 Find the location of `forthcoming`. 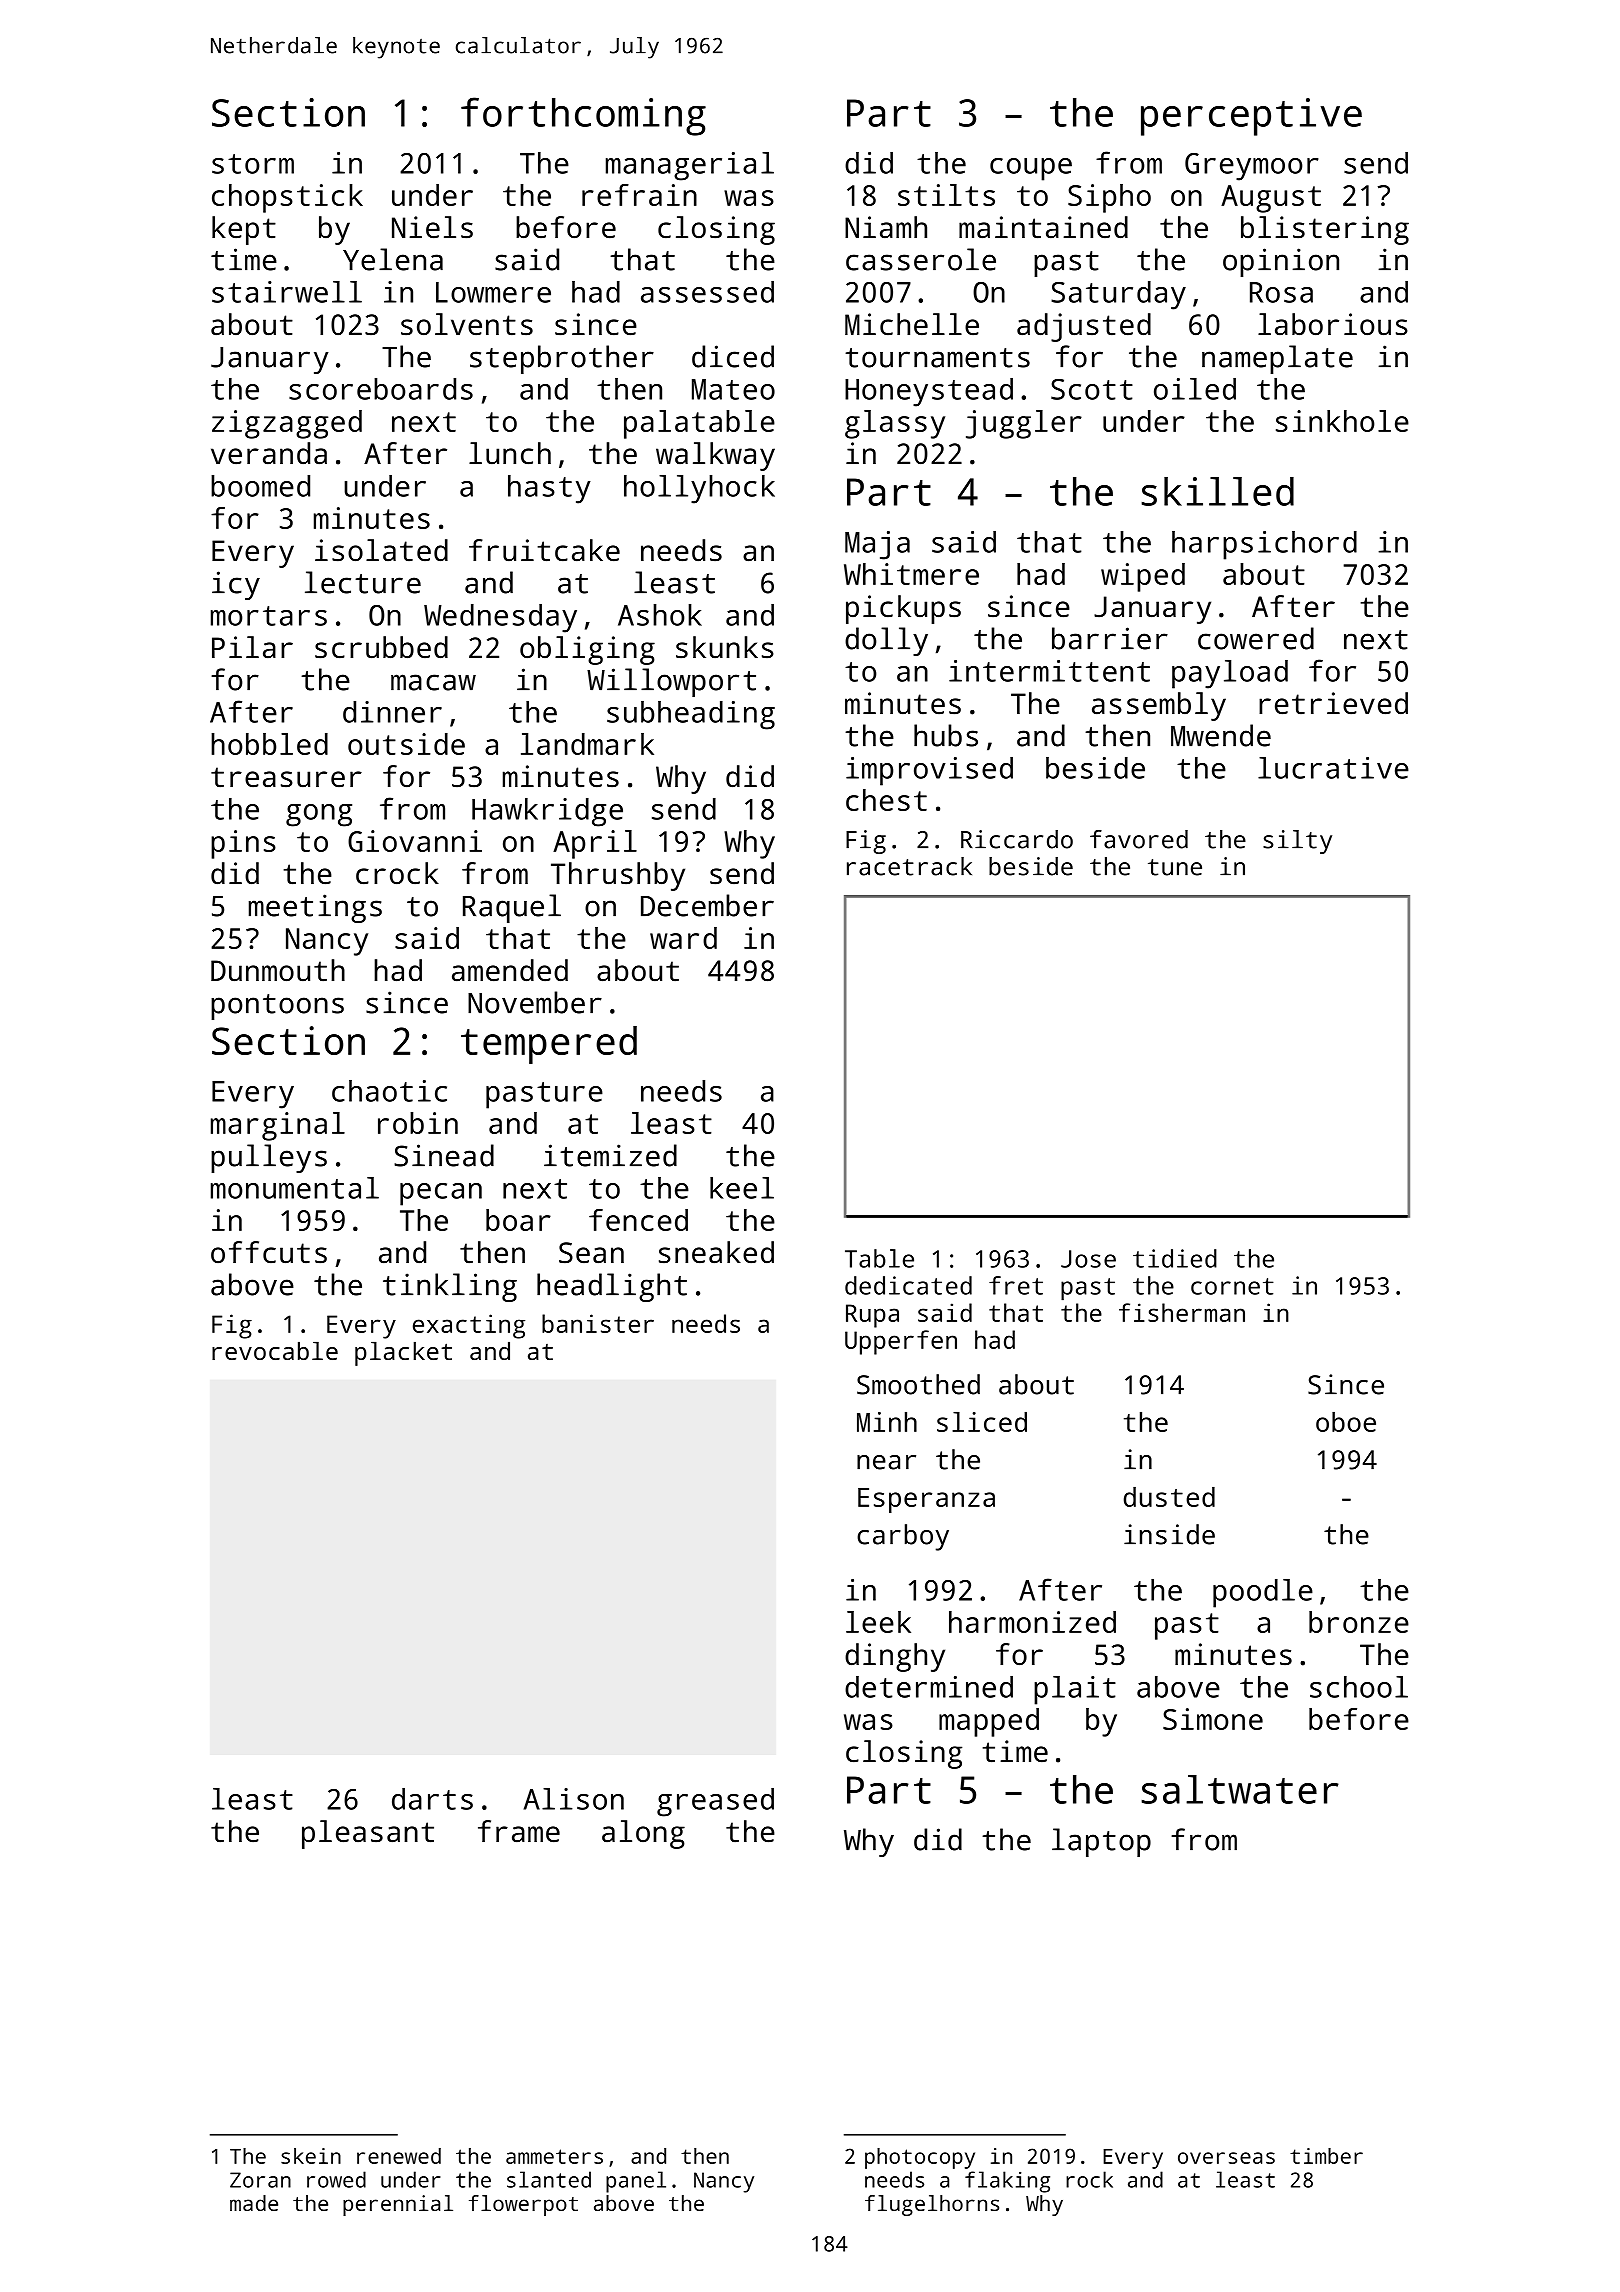

forthcoming is located at coordinates (583, 116).
